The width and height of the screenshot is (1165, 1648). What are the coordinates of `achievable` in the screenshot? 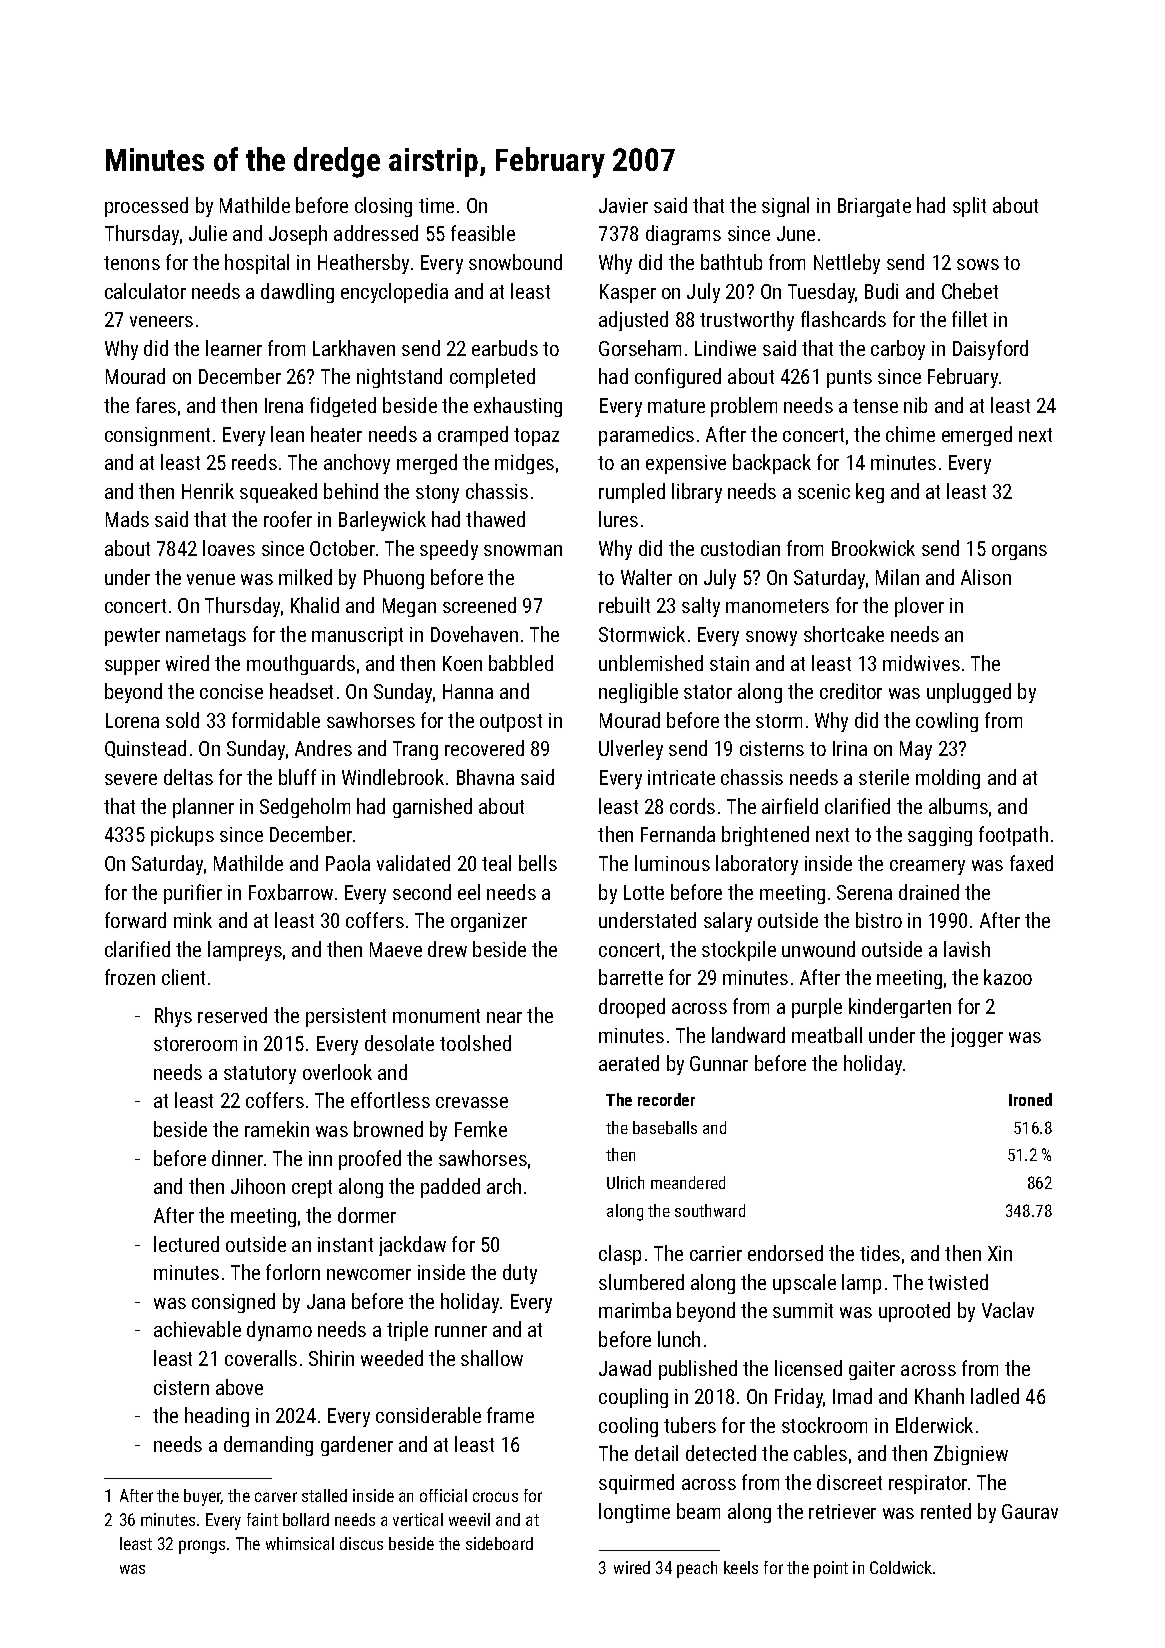 It's located at (197, 1329).
